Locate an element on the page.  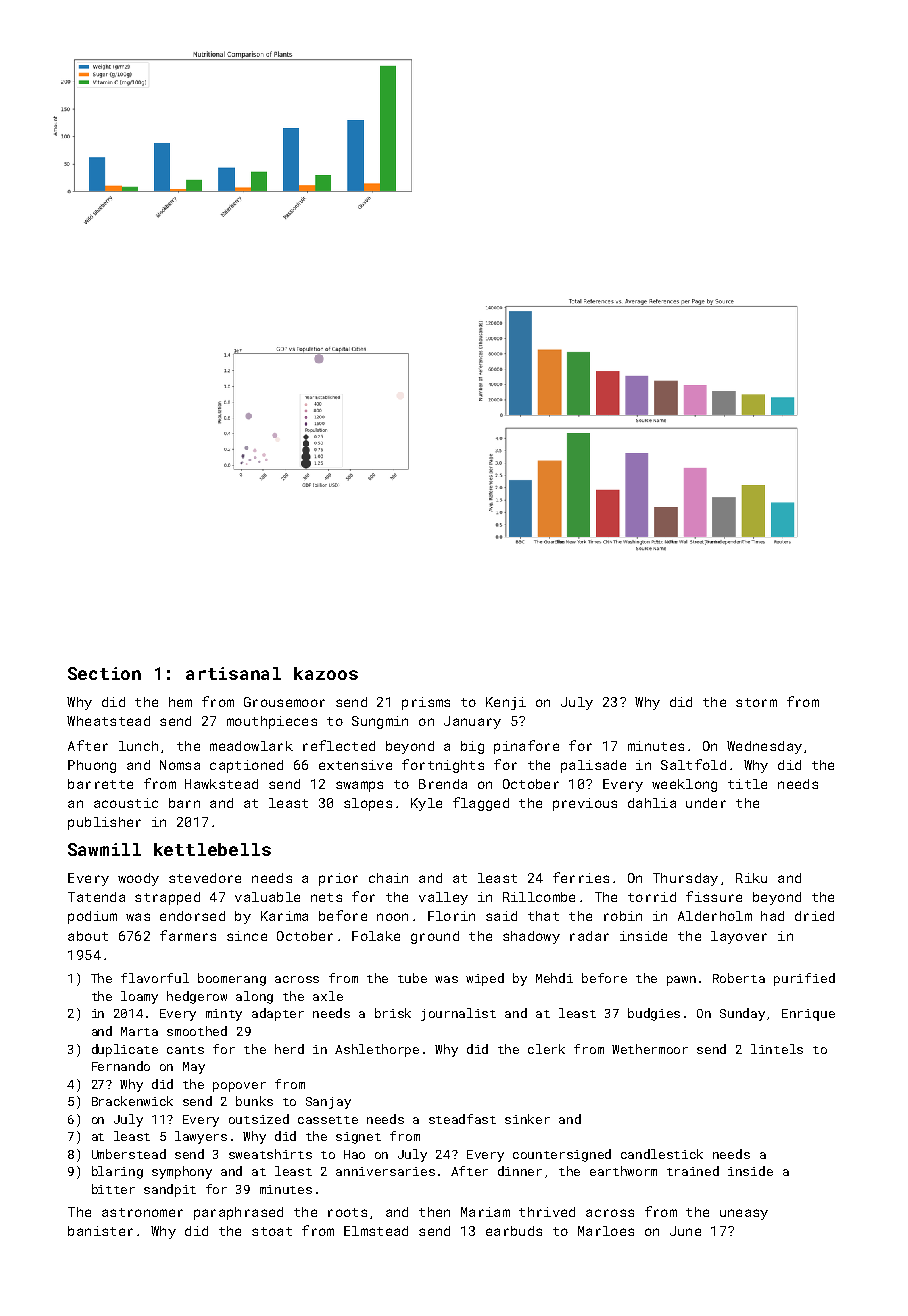
pawn is located at coordinates (681, 981).
